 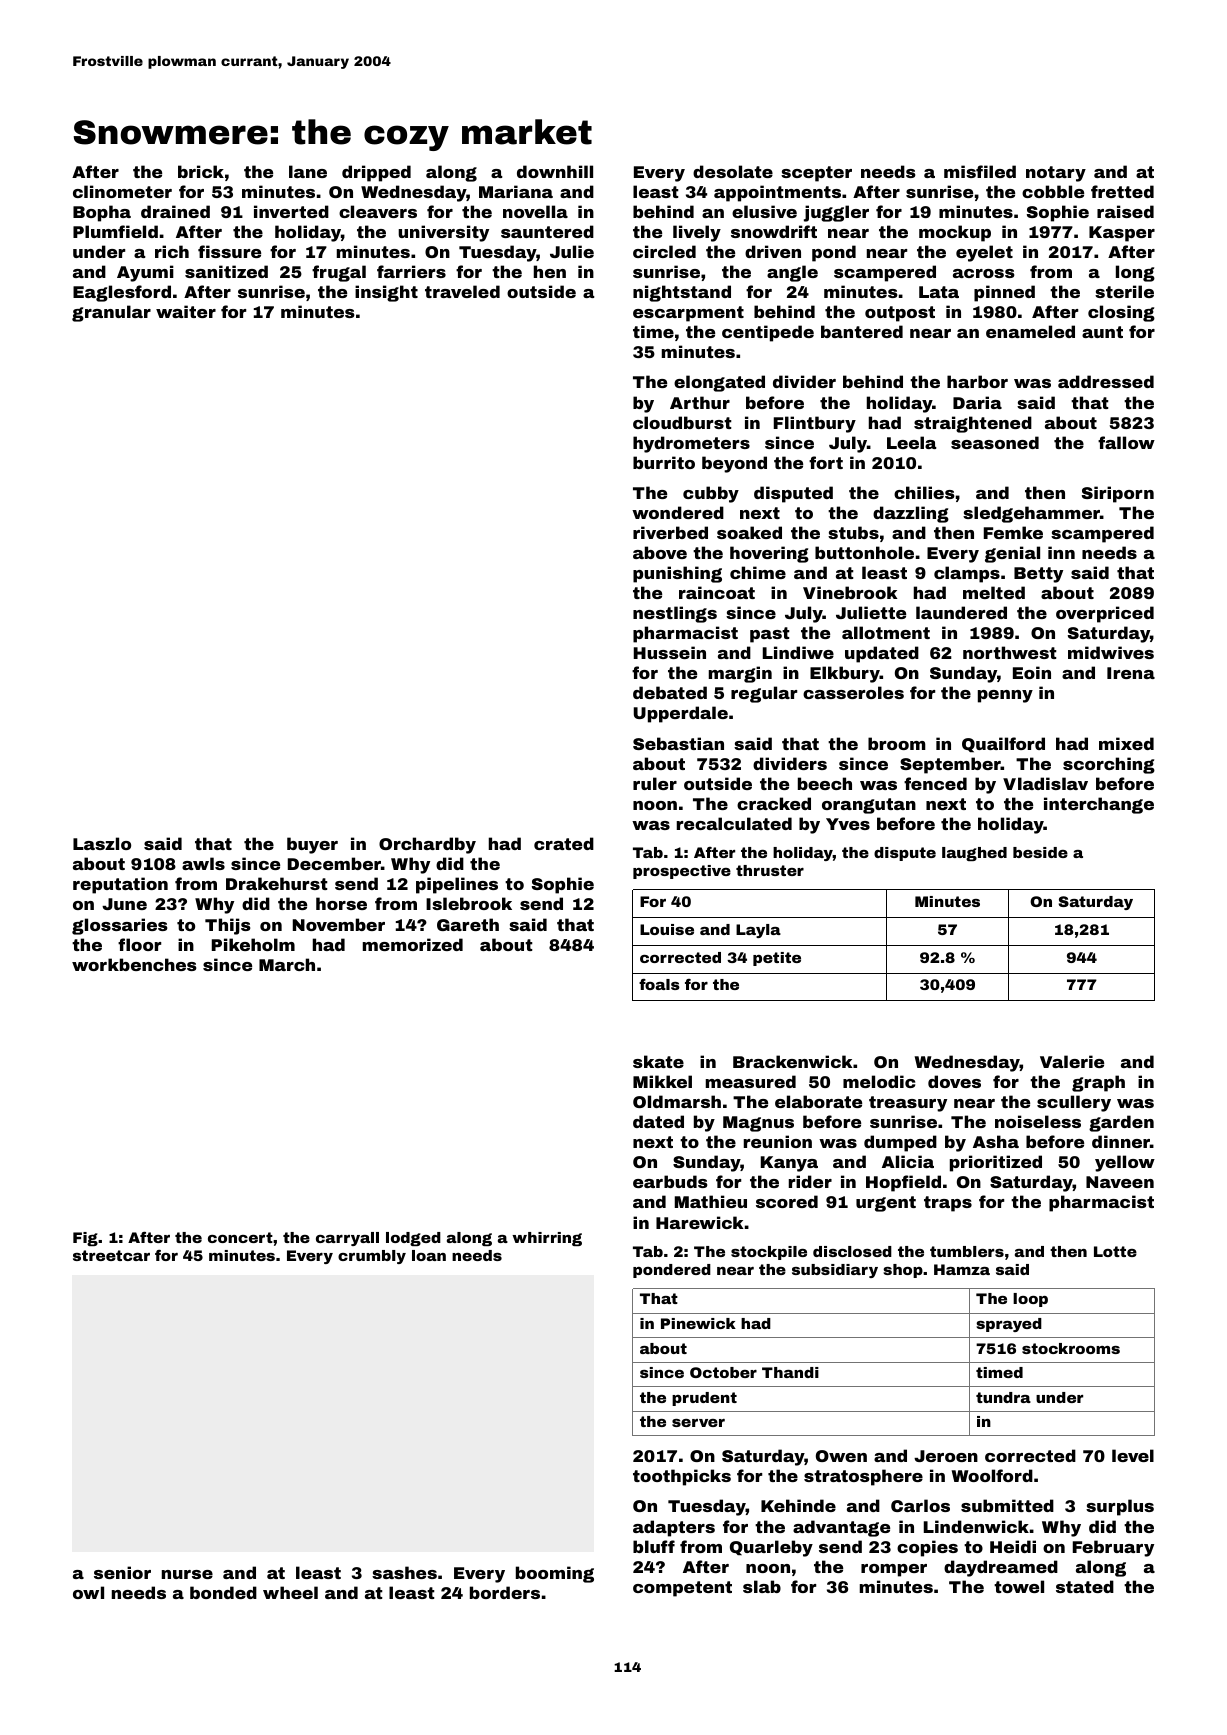 I want to click on Sebastian, so click(x=678, y=743).
